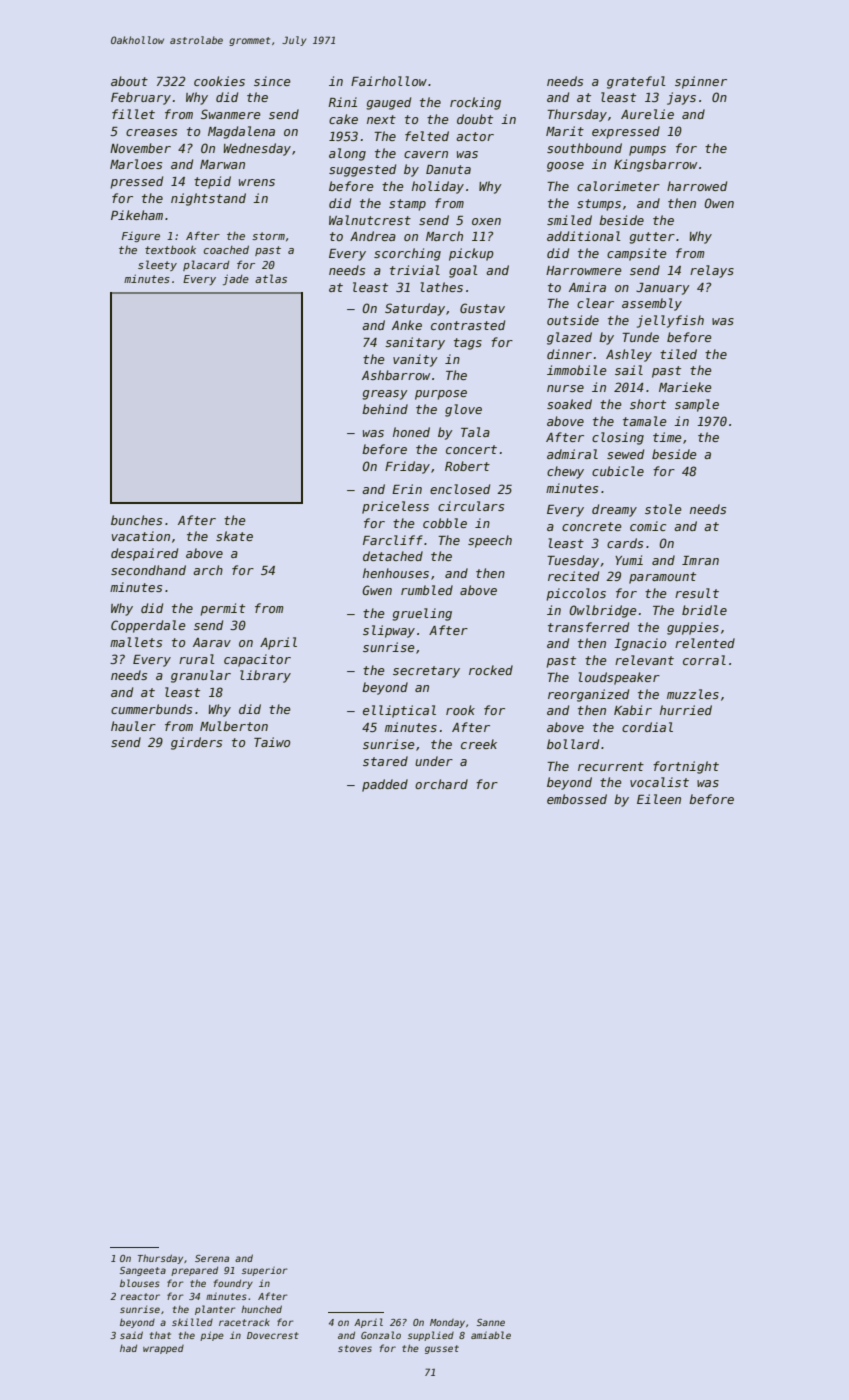 The image size is (849, 1400). I want to click on time, so click(667, 437).
